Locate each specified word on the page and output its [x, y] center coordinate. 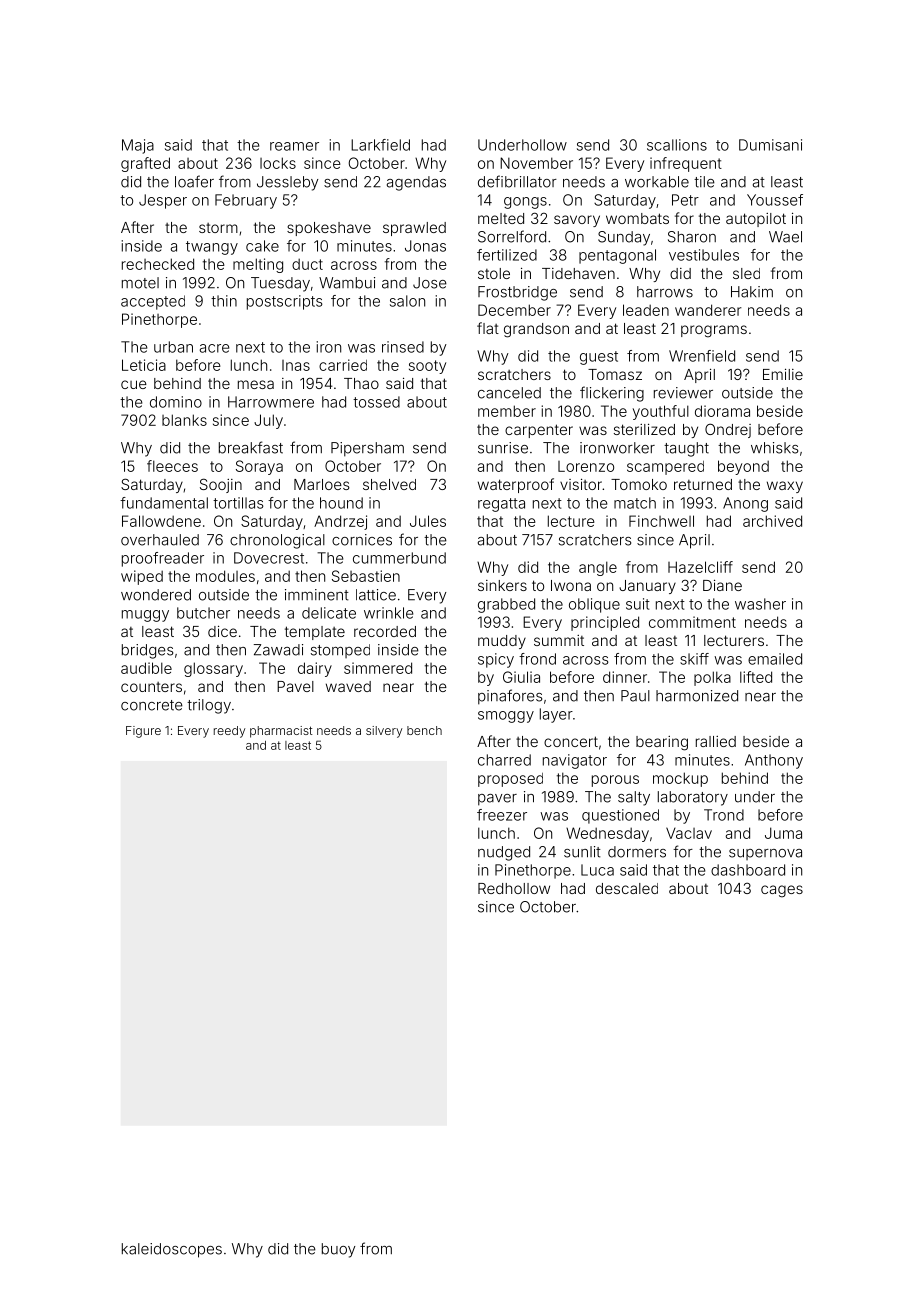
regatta [501, 505]
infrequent [686, 164]
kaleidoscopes [172, 1250]
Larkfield [380, 145]
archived [772, 521]
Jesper [163, 201]
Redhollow [514, 888]
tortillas [238, 503]
